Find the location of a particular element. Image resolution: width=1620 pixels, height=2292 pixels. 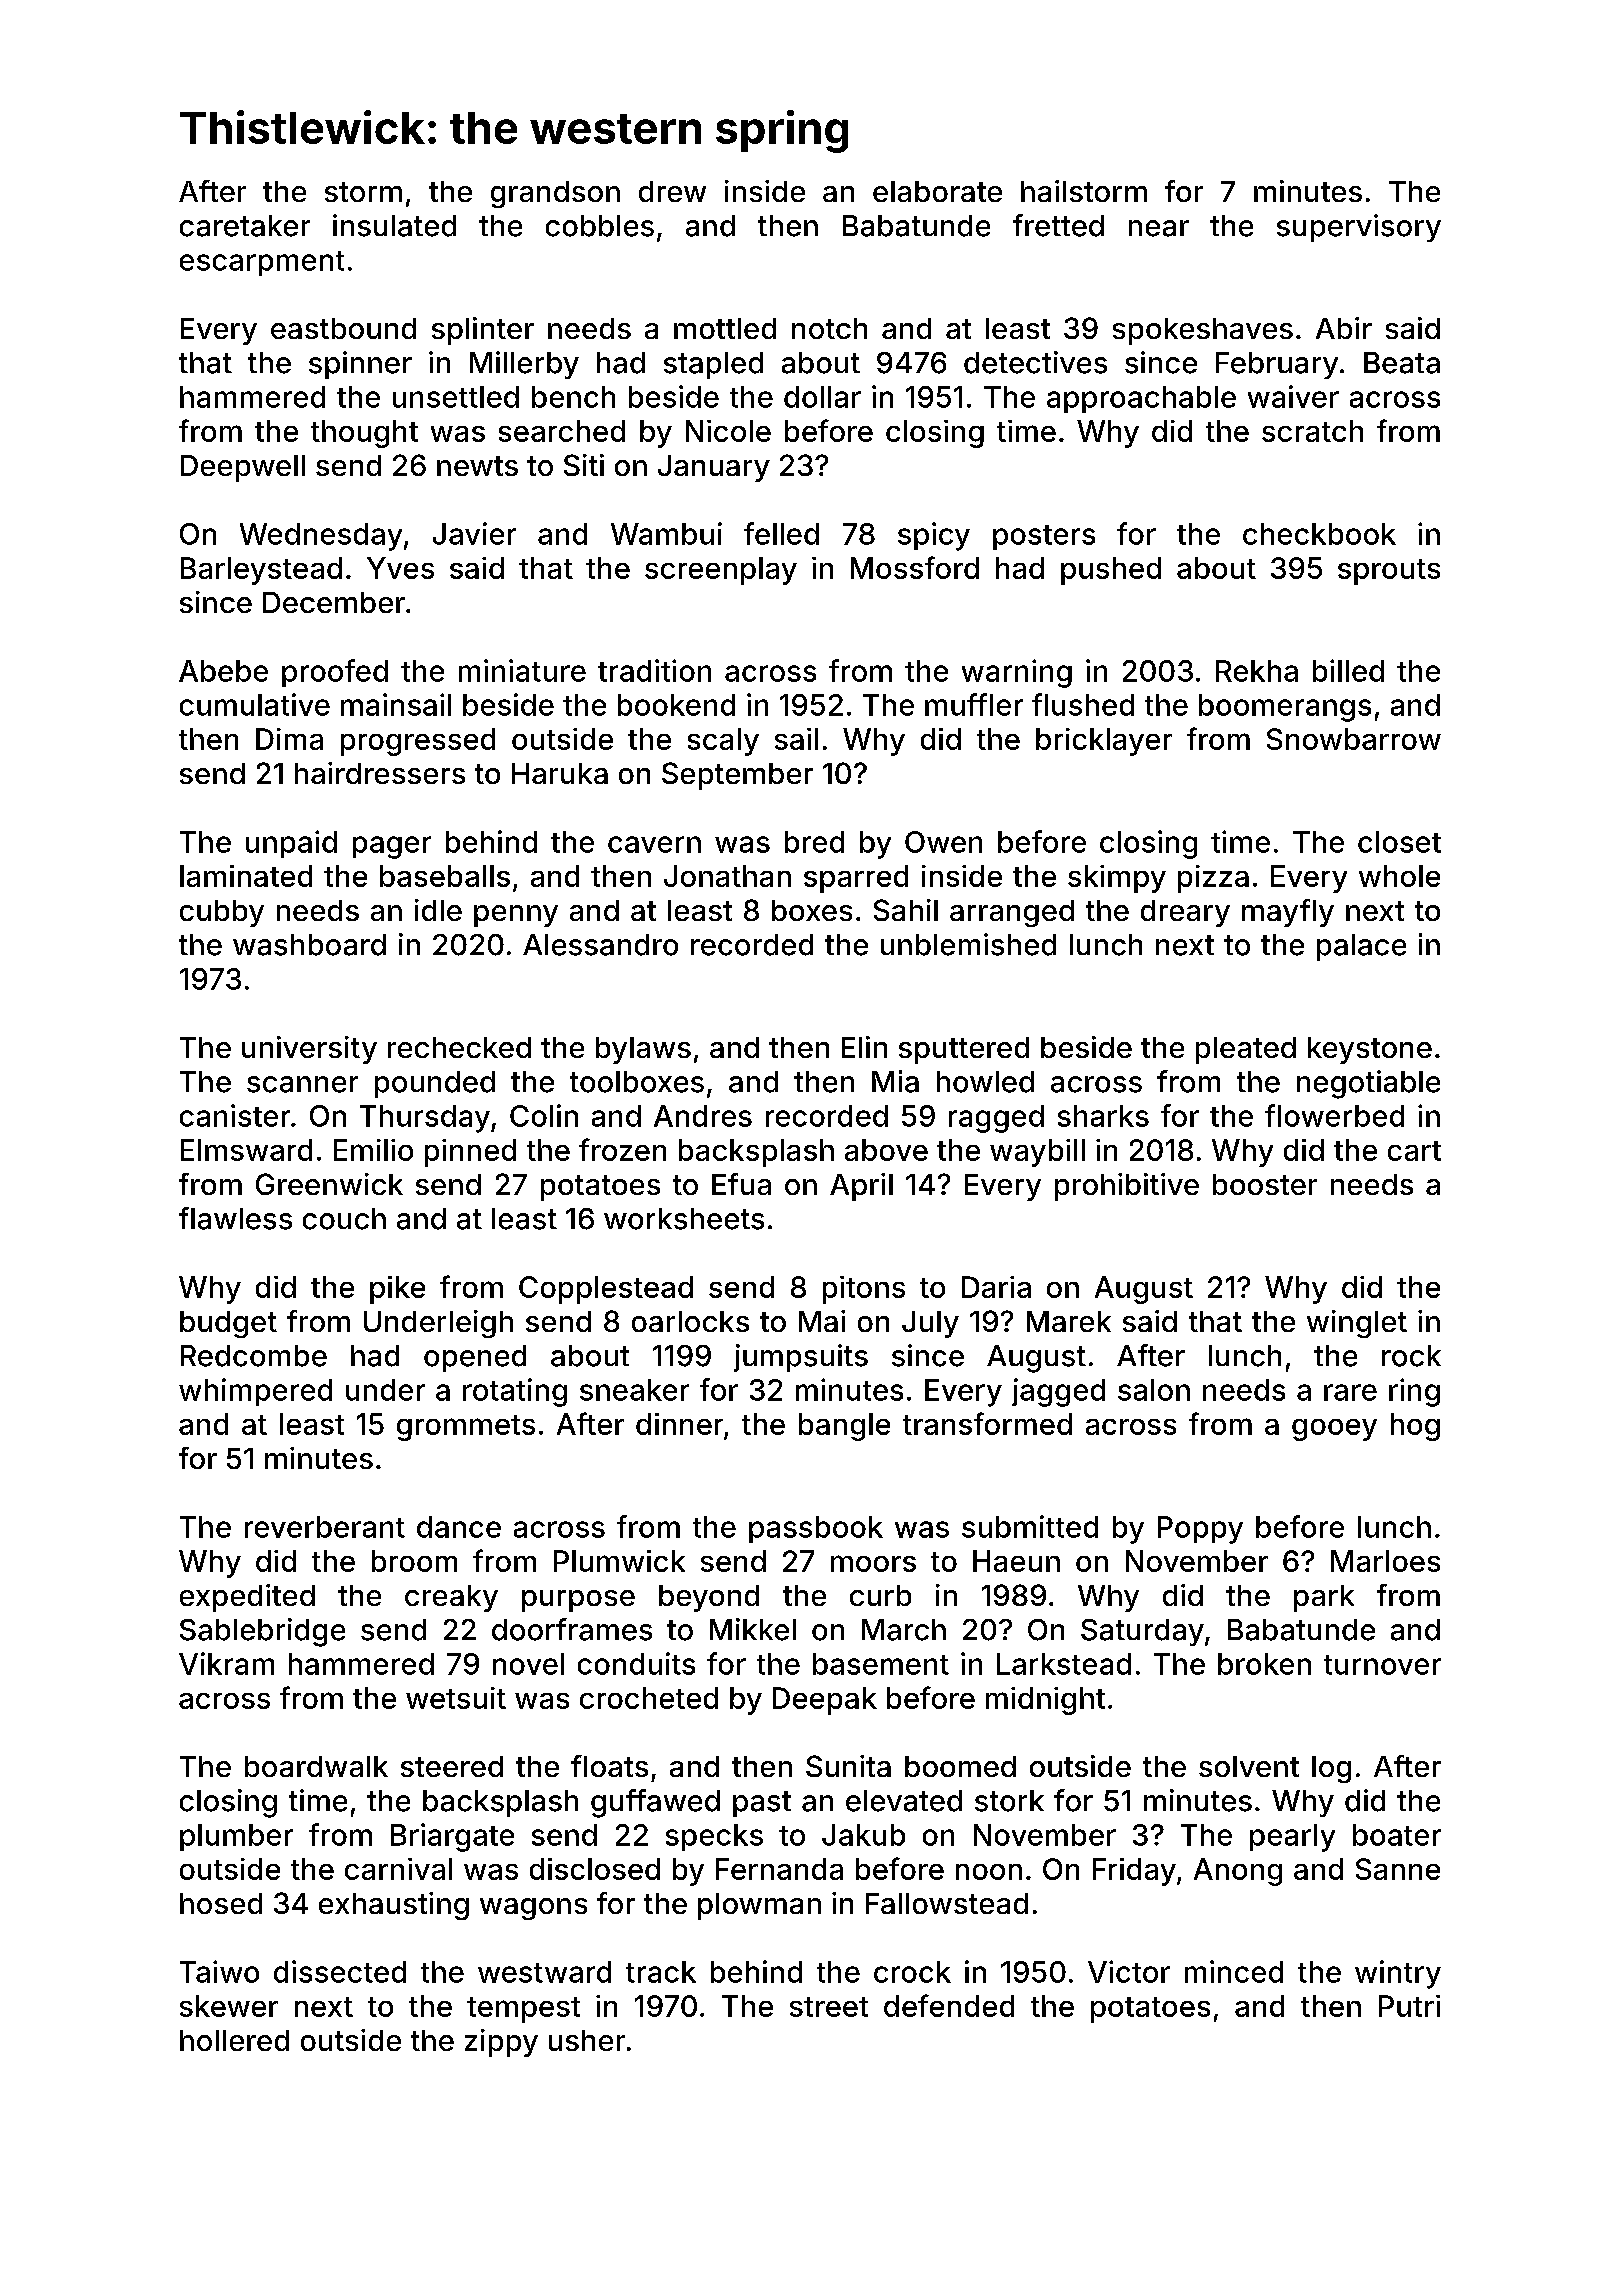

splinter is located at coordinates (483, 331).
